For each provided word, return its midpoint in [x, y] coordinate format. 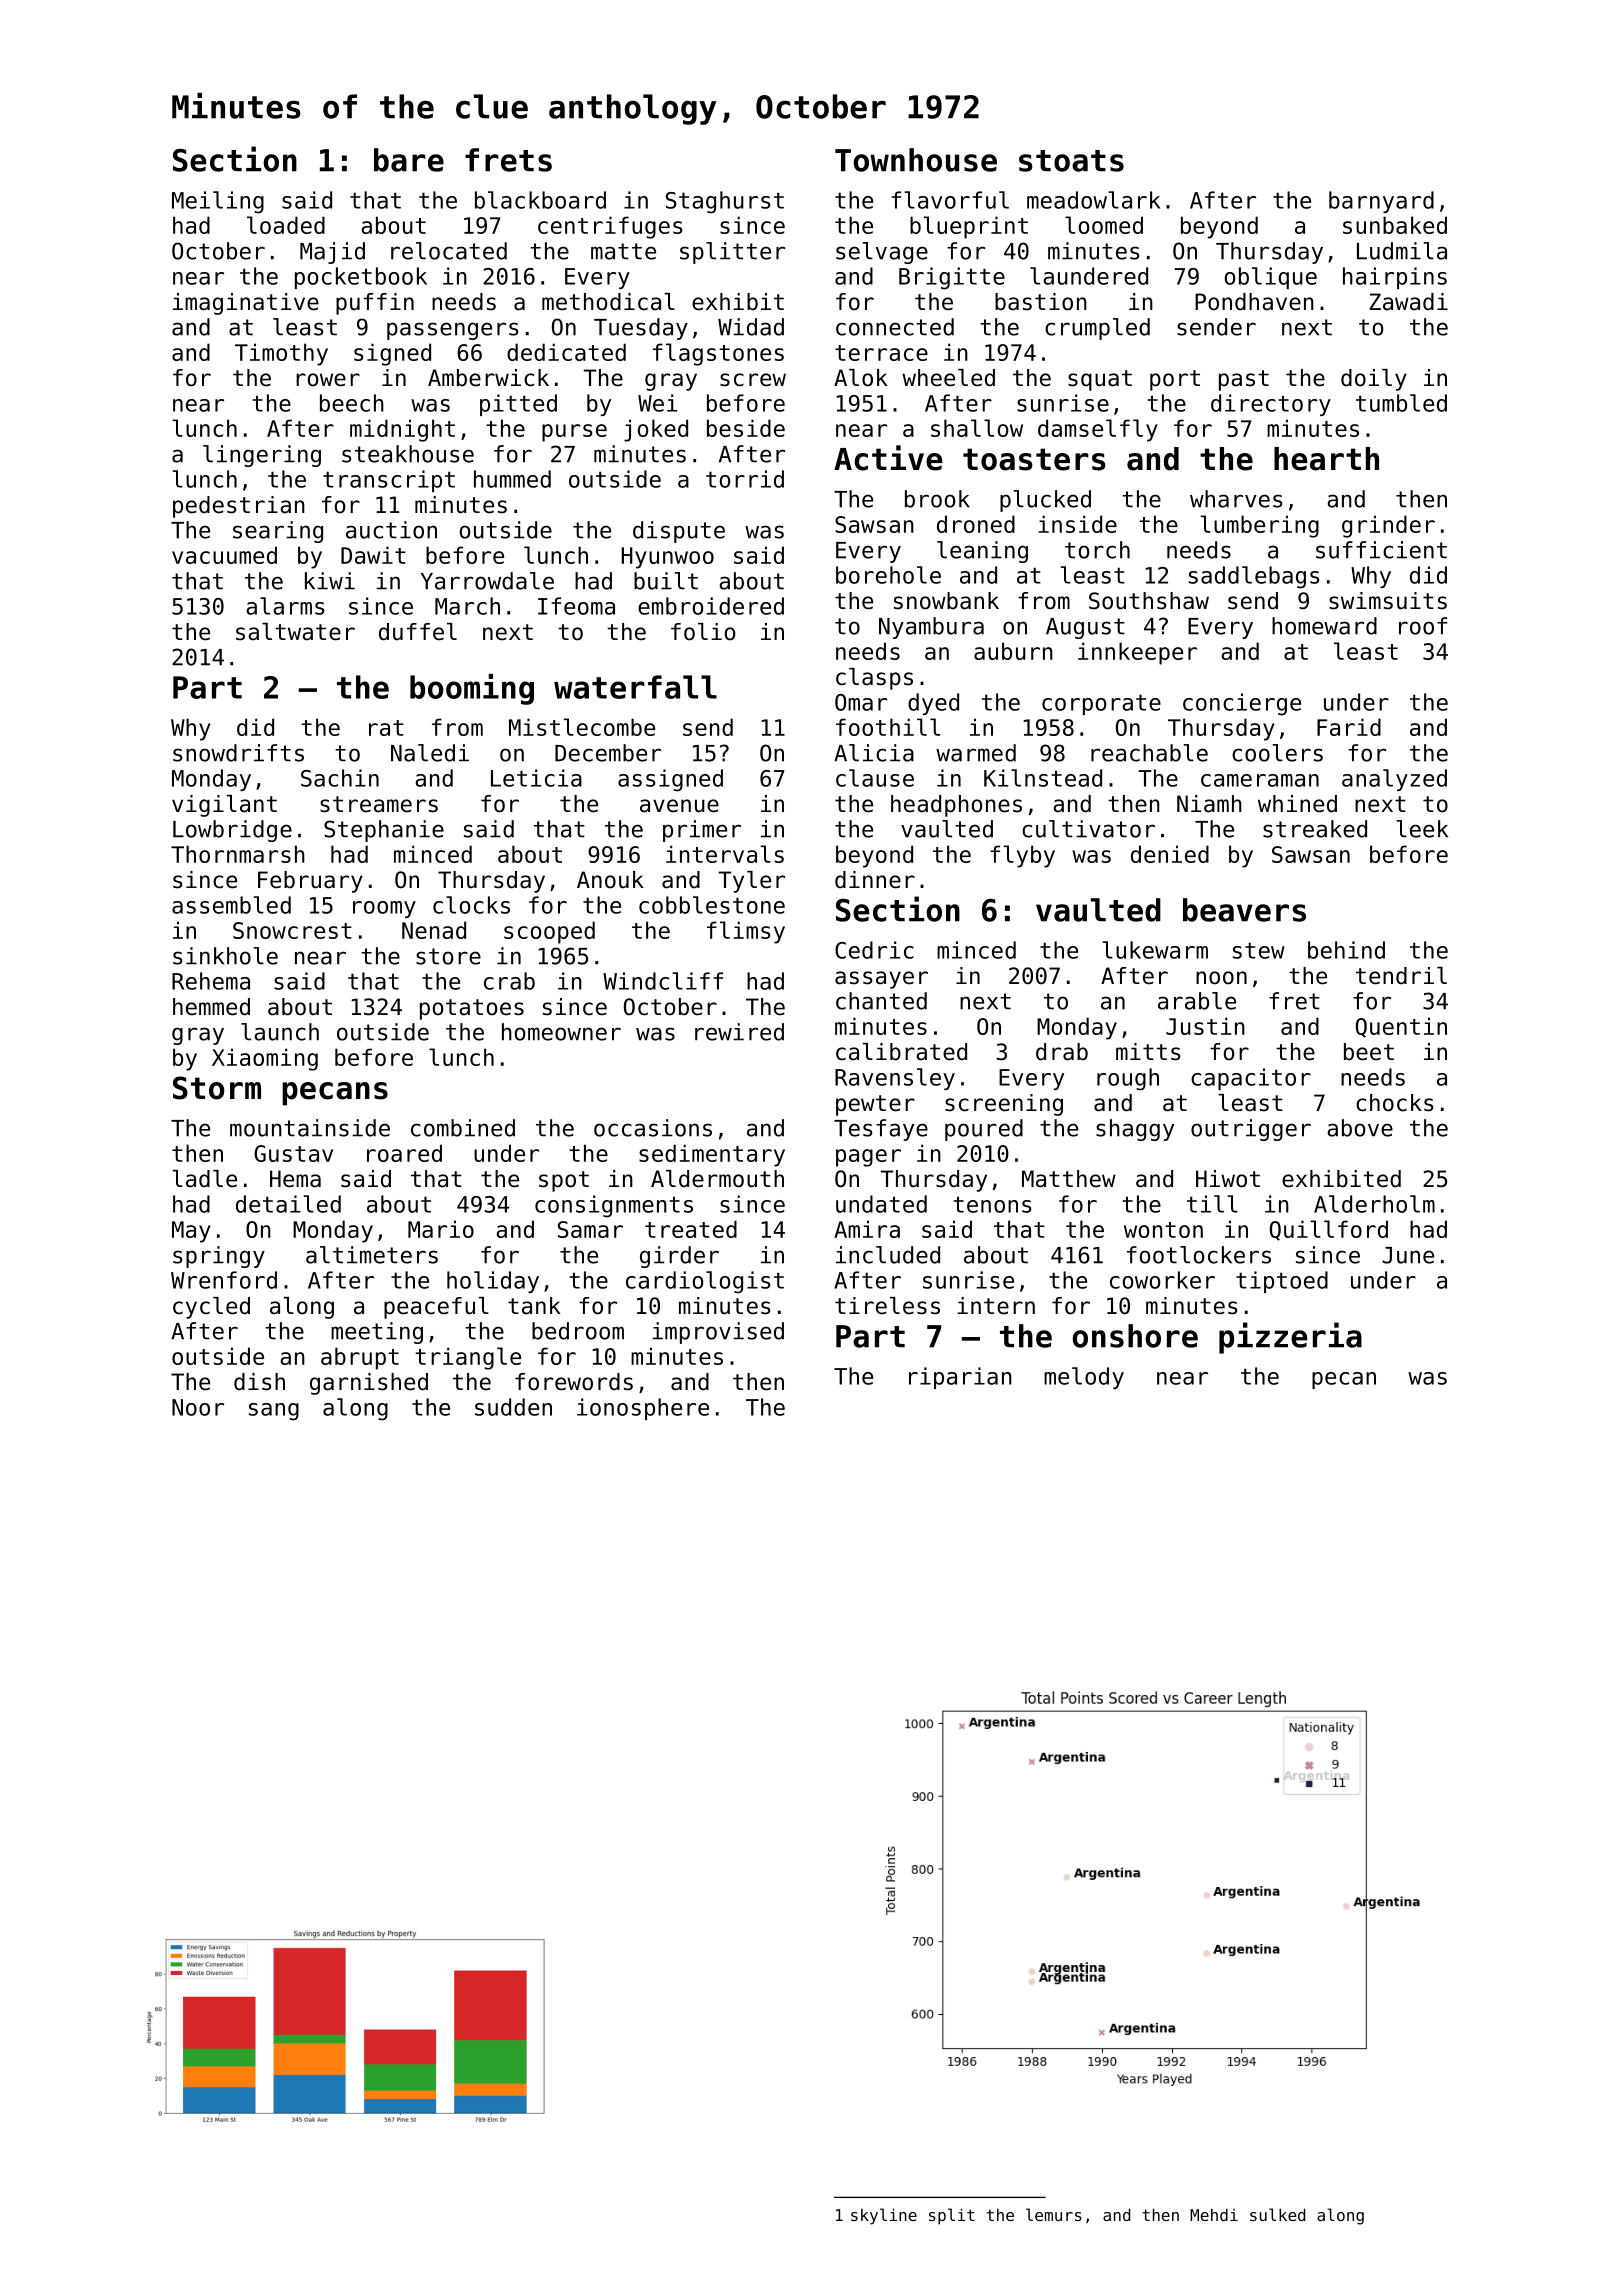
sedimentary [712, 1155]
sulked [1277, 2214]
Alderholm [1374, 1204]
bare [409, 160]
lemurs [1054, 2214]
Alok [861, 378]
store [448, 956]
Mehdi [1214, 2214]
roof [1423, 626]
